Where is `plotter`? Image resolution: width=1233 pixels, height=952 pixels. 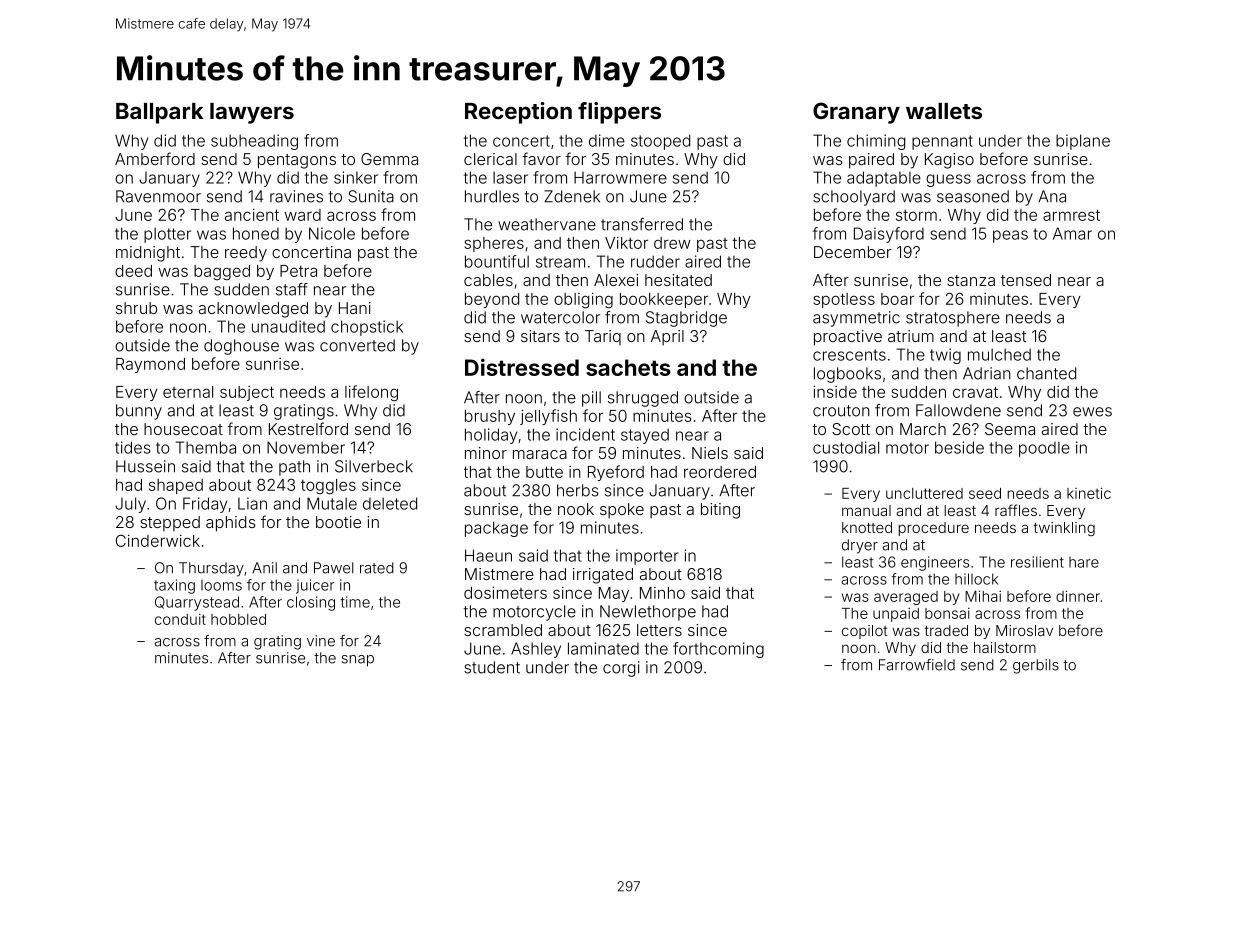 plotter is located at coordinates (167, 235).
